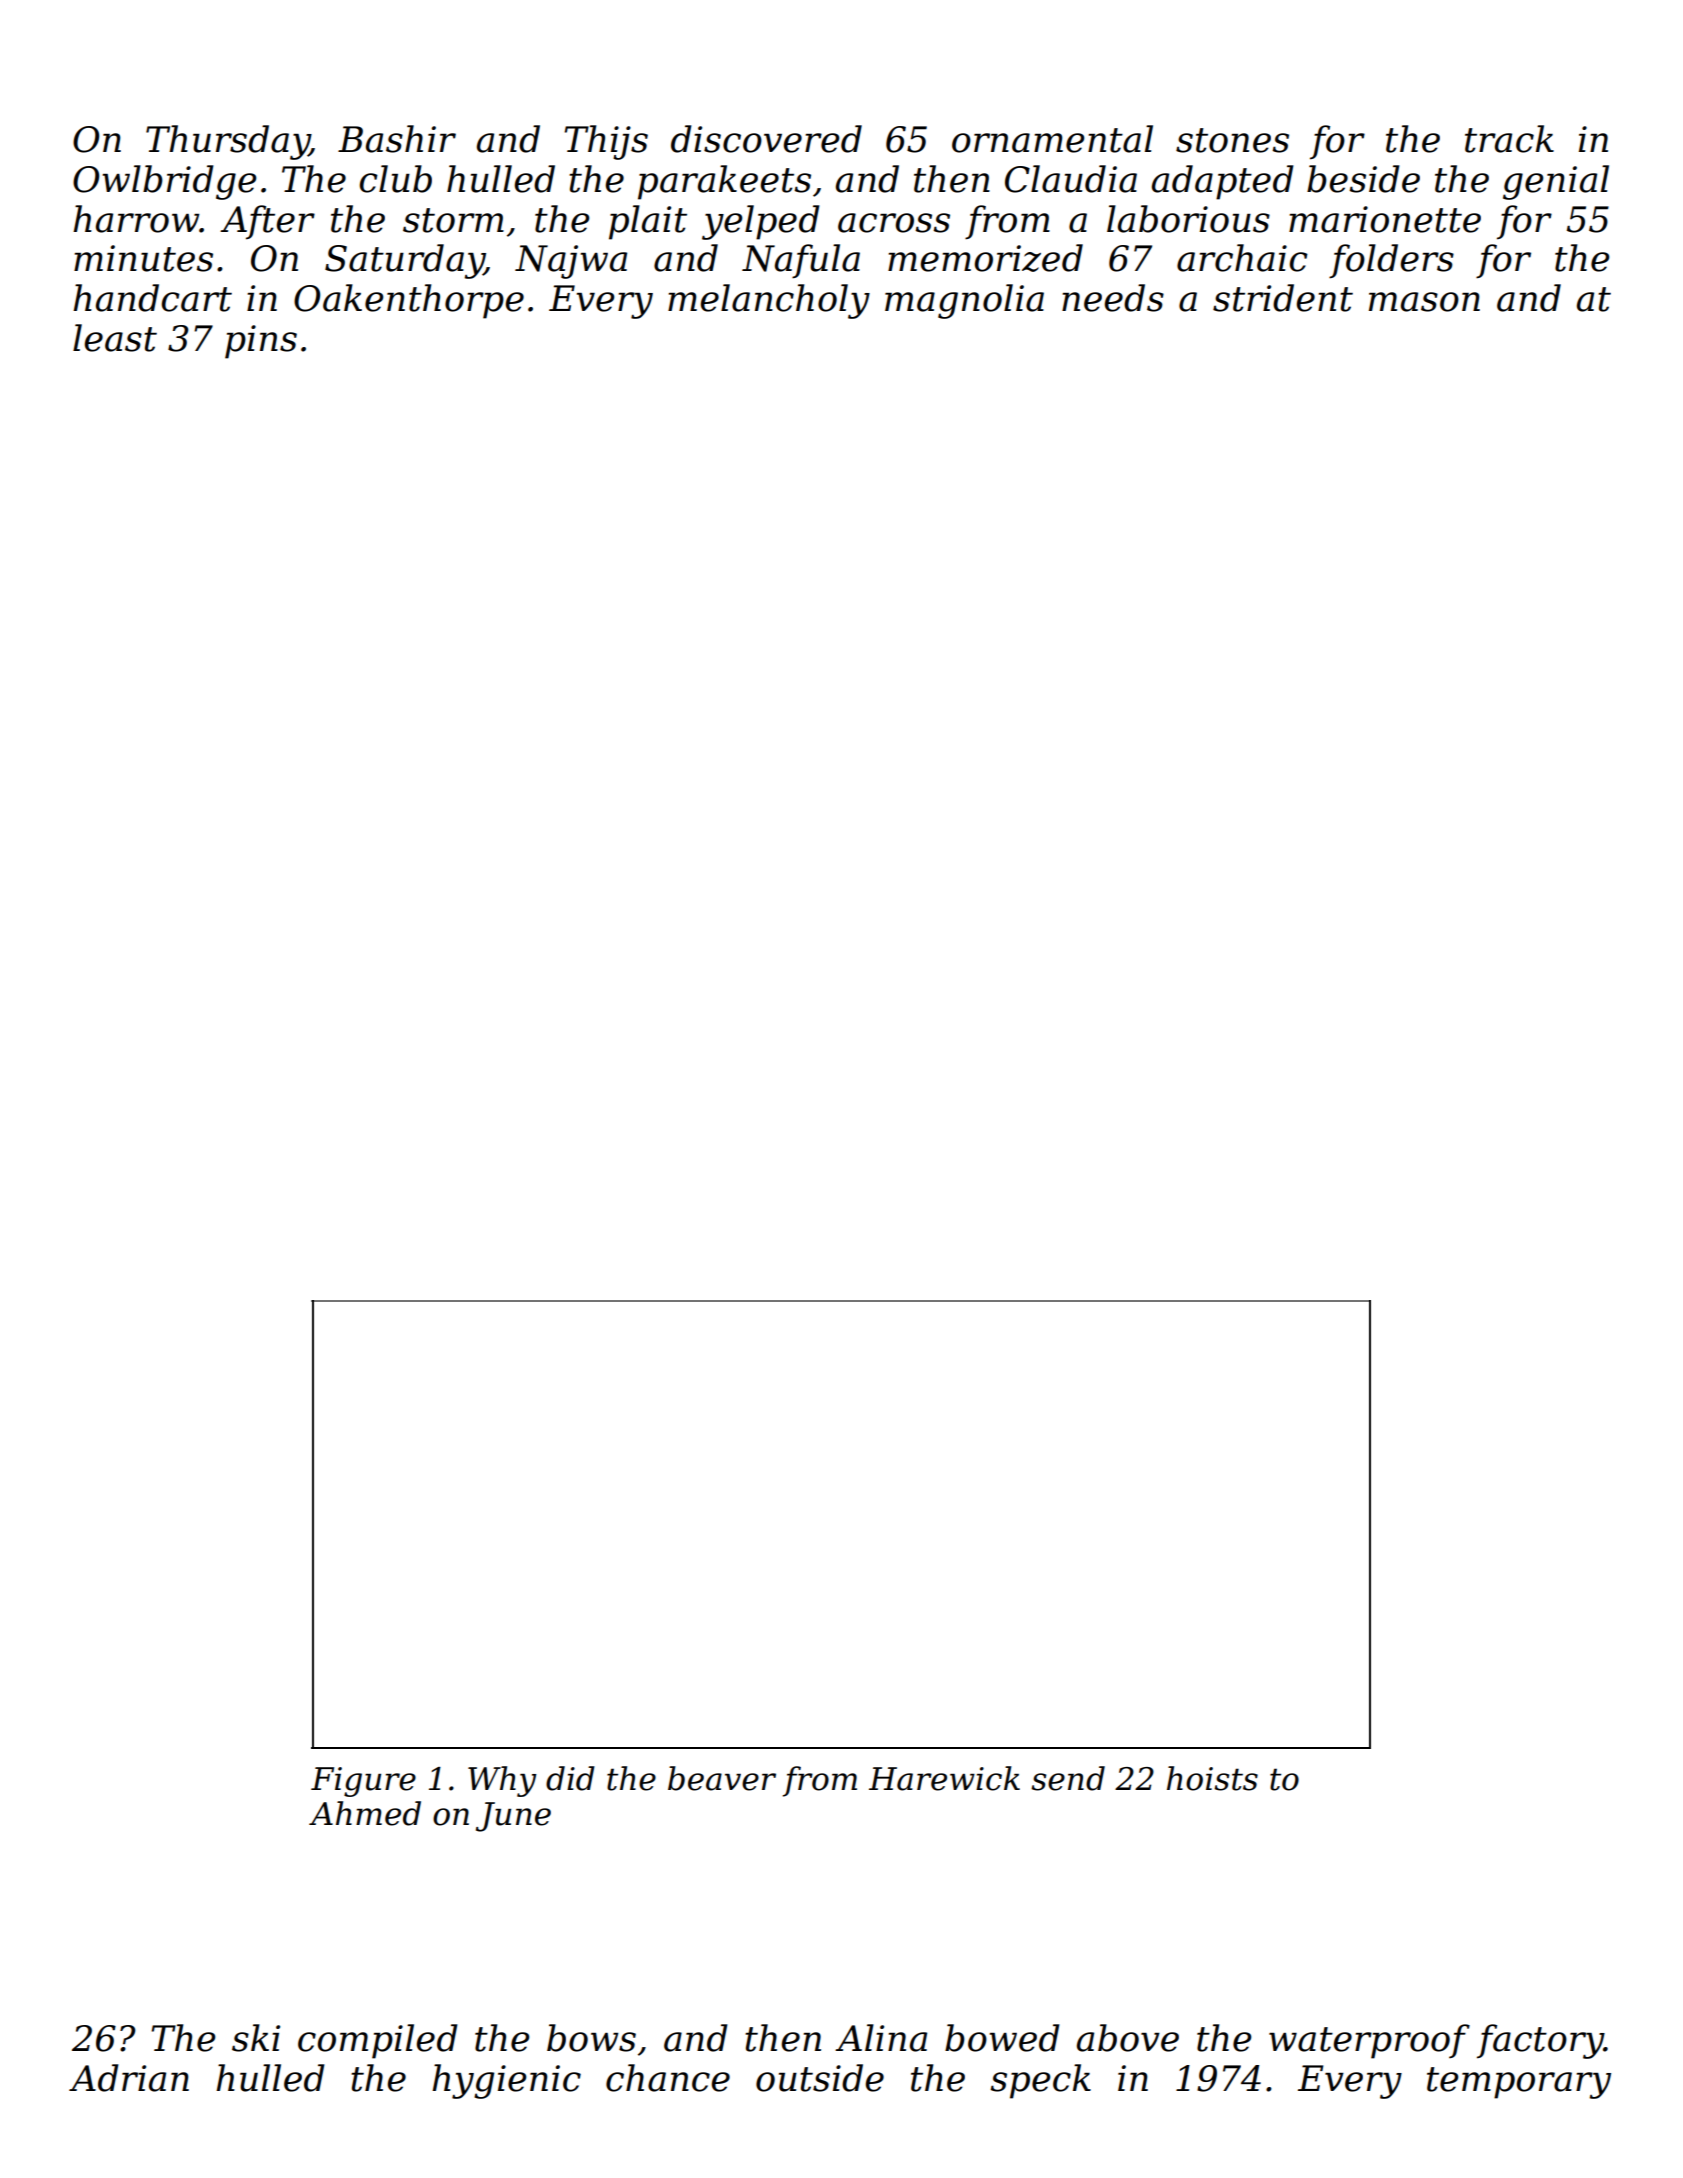 Image resolution: width=1683 pixels, height=2178 pixels. Describe the element at coordinates (365, 1813) in the page. I see `Ahmed` at that location.
